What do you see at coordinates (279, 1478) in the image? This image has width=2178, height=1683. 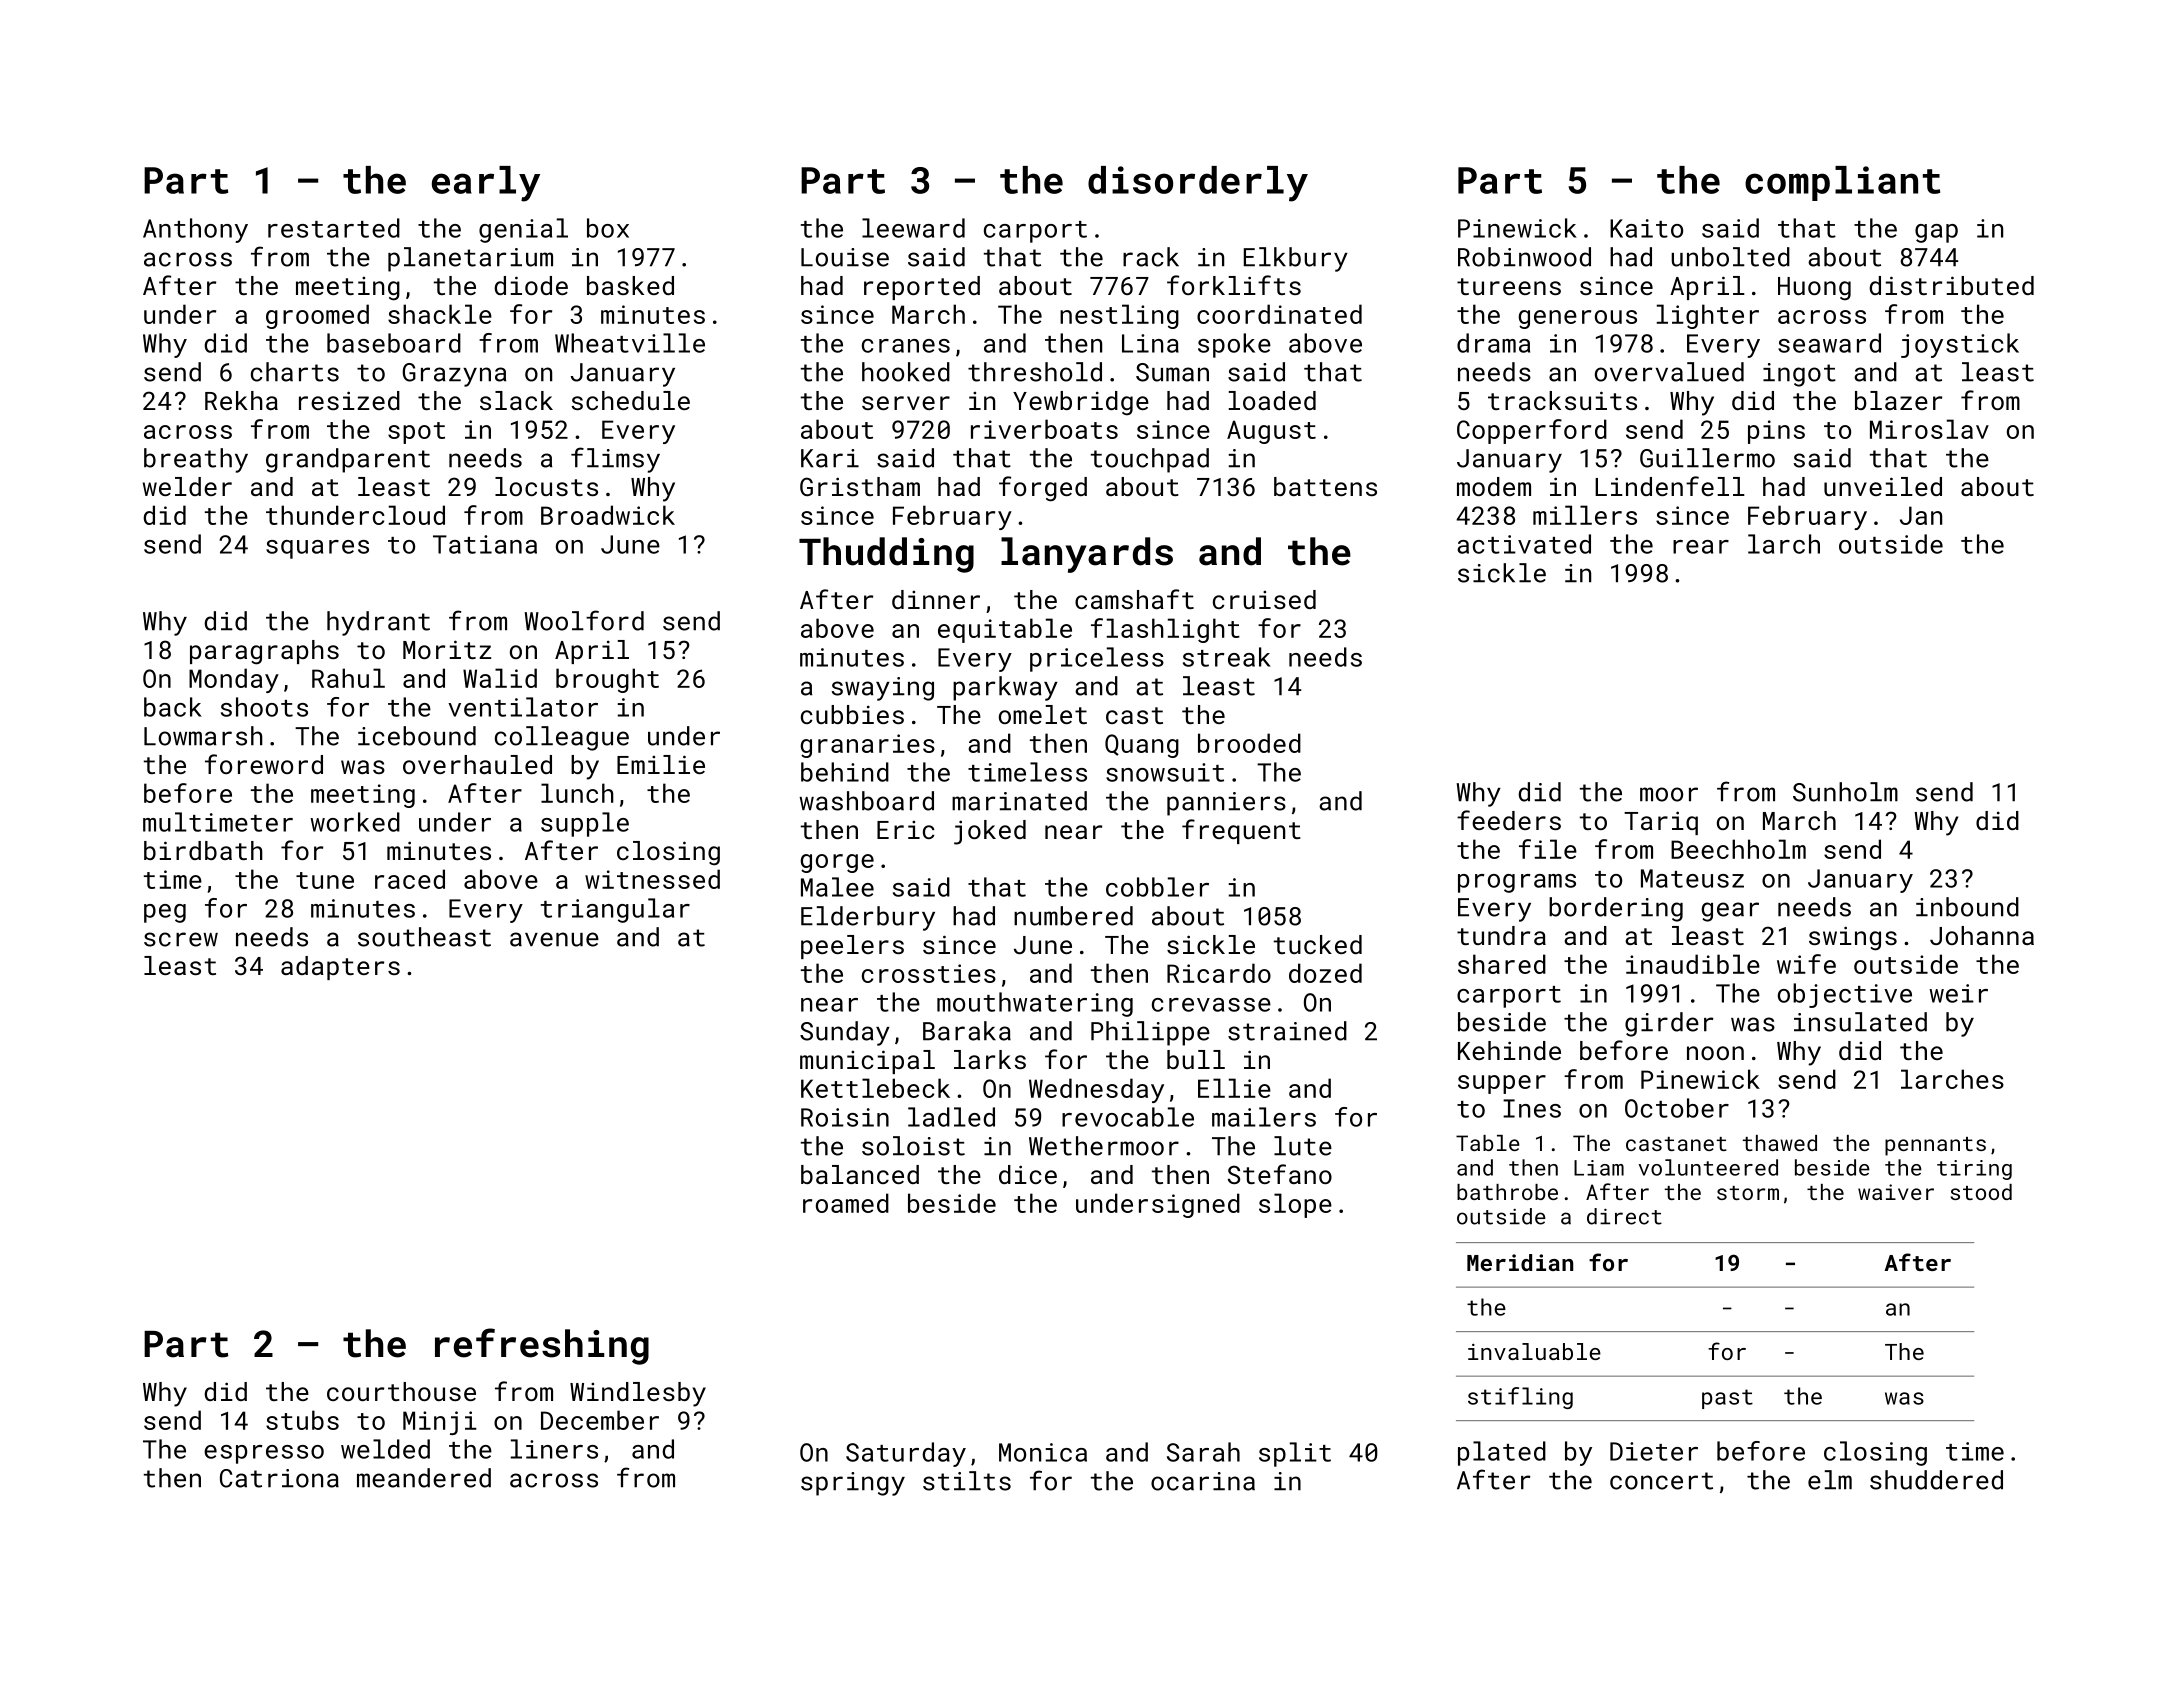 I see `Catriona` at bounding box center [279, 1478].
